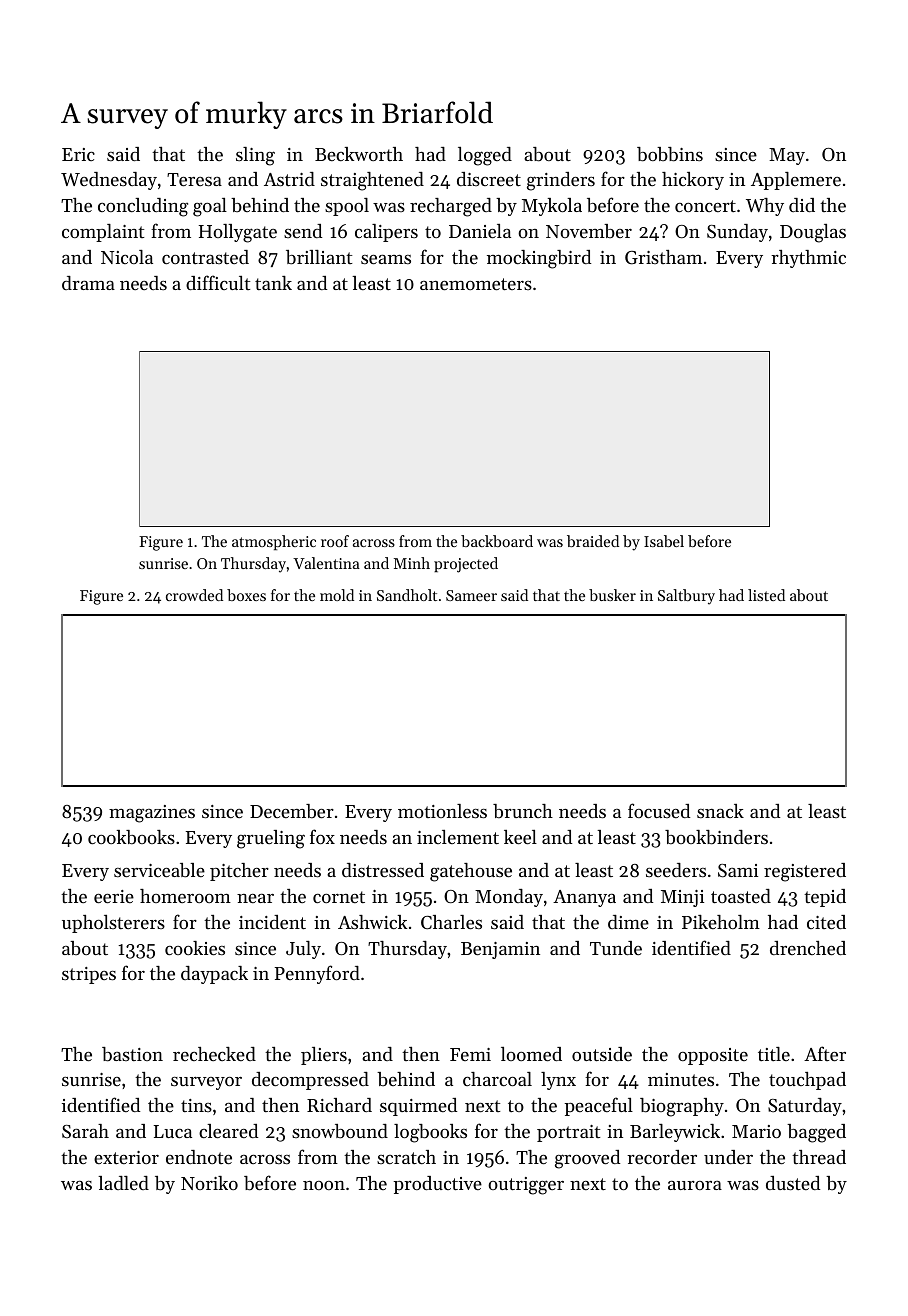  Describe the element at coordinates (471, 872) in the image. I see `gatehouse` at that location.
